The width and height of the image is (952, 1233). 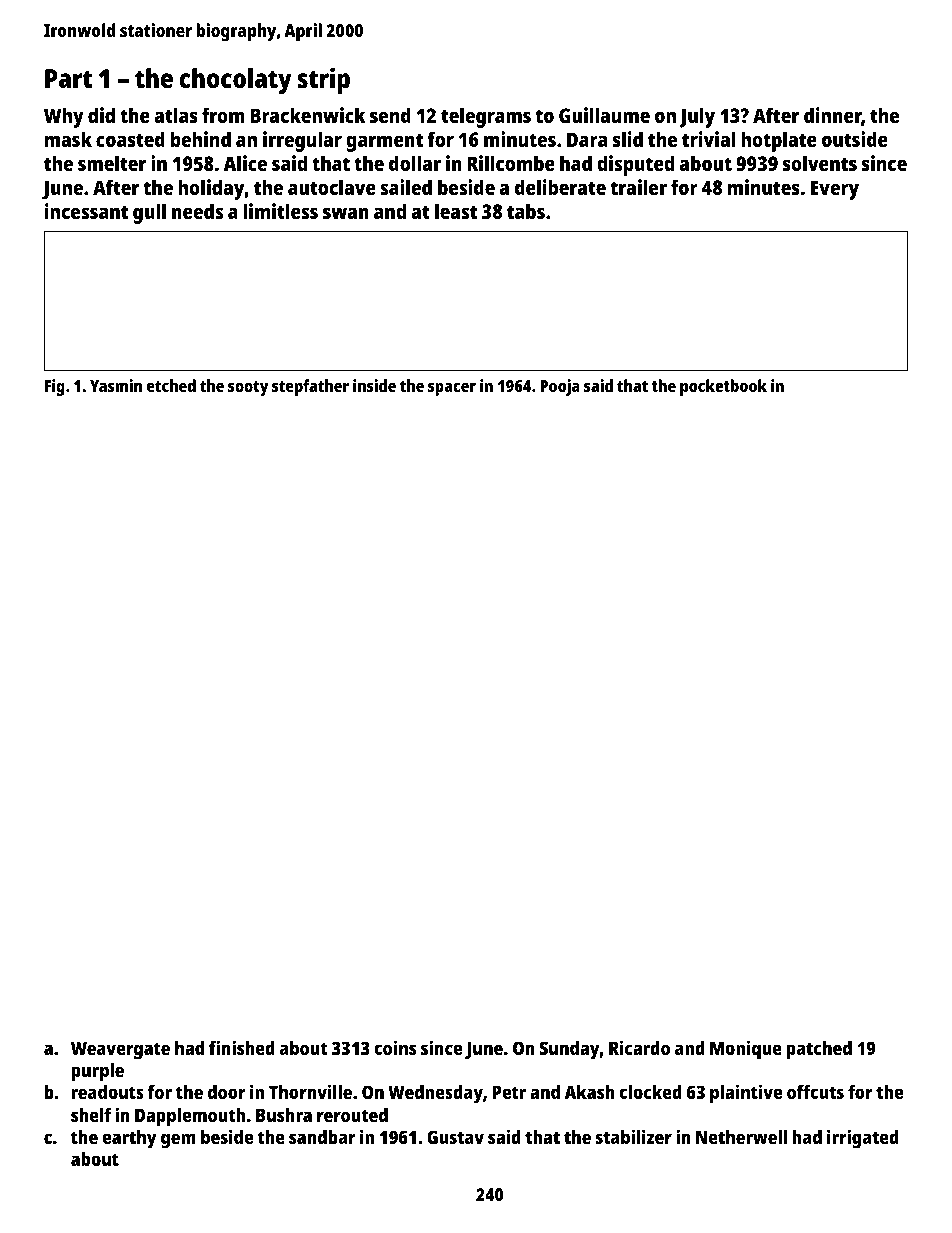 I want to click on Every, so click(x=835, y=190).
